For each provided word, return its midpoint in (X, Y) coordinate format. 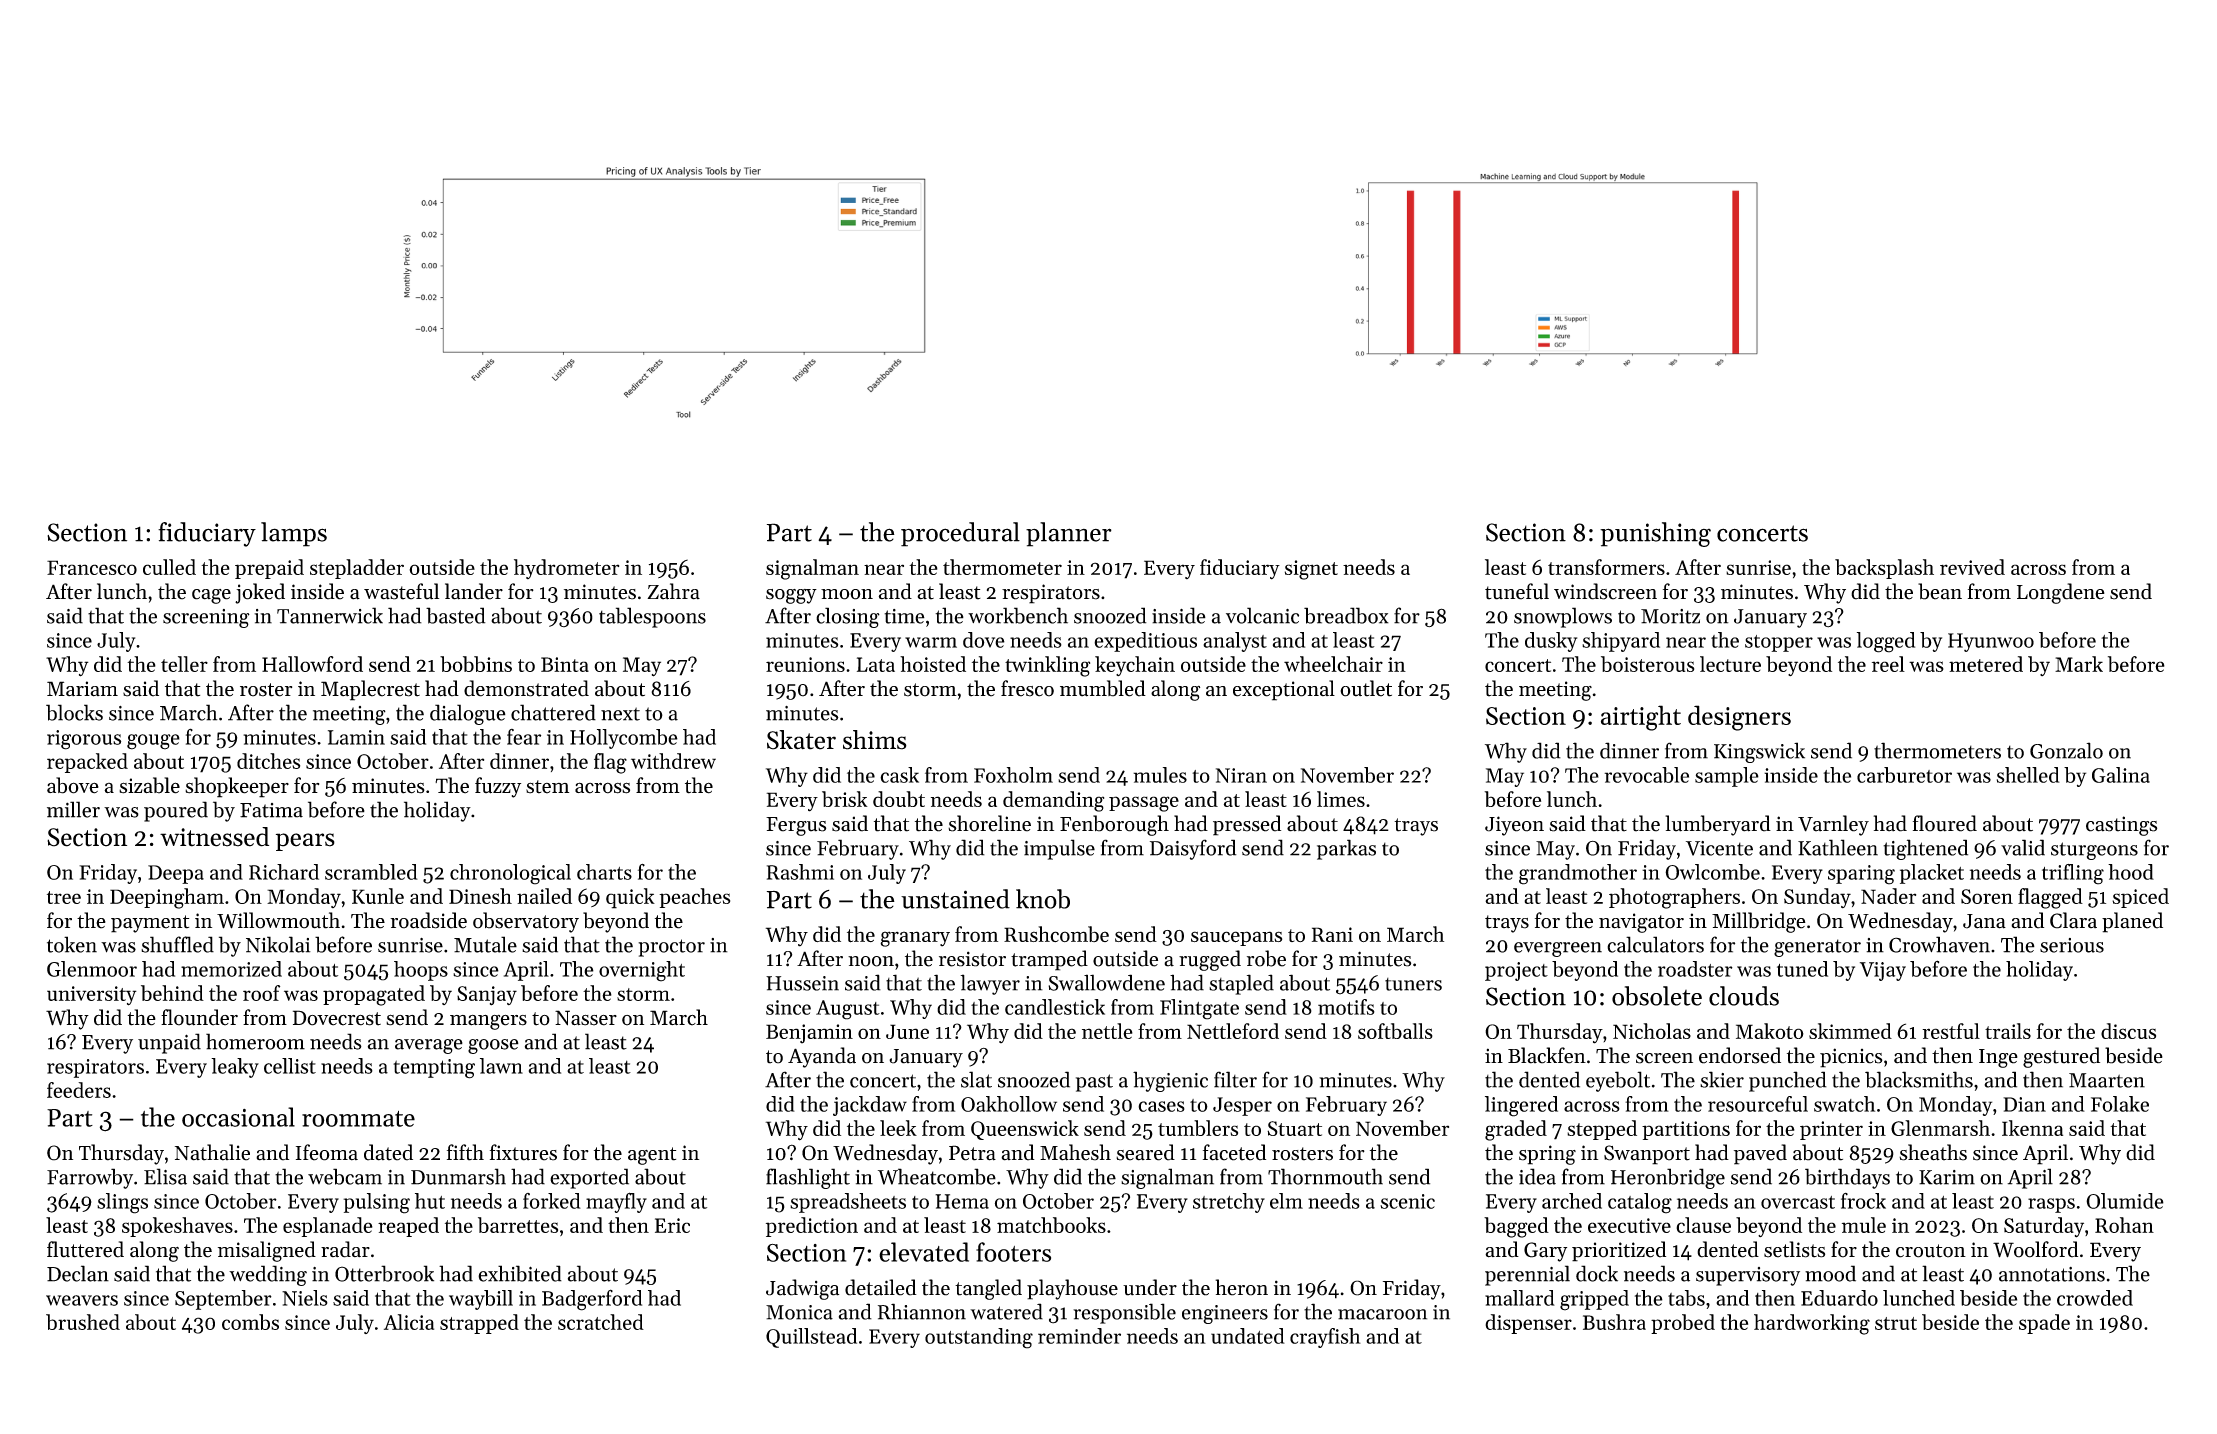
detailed (881, 1287)
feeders (79, 1090)
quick (630, 898)
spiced (2140, 898)
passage (1144, 804)
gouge (153, 742)
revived (1972, 567)
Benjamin (809, 1034)
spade (2044, 1324)
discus (2128, 1031)
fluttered (85, 1249)
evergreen (1558, 949)
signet (1311, 570)
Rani (1332, 934)
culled (169, 567)
